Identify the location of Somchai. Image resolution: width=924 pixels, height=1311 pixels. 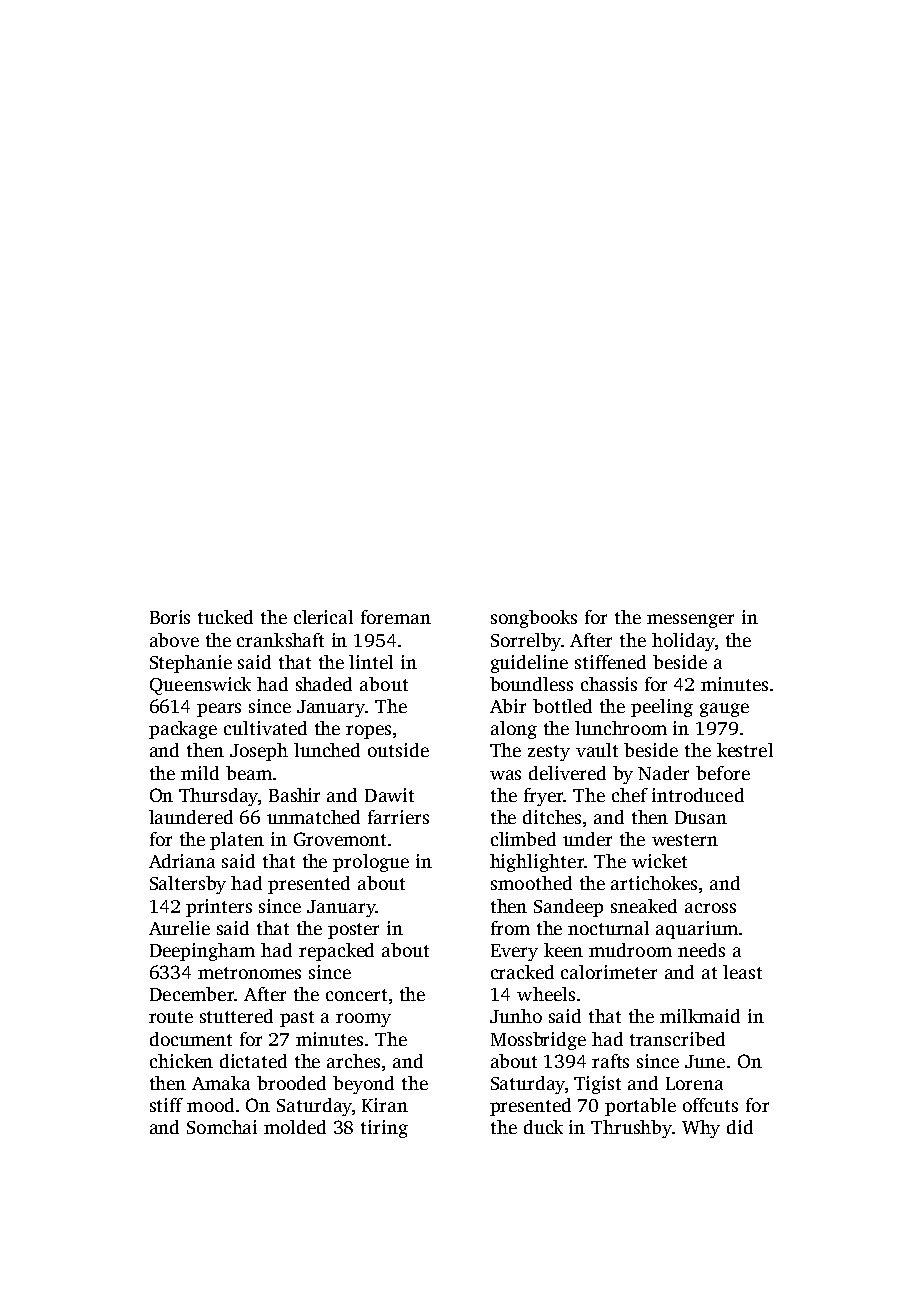
(222, 1127).
